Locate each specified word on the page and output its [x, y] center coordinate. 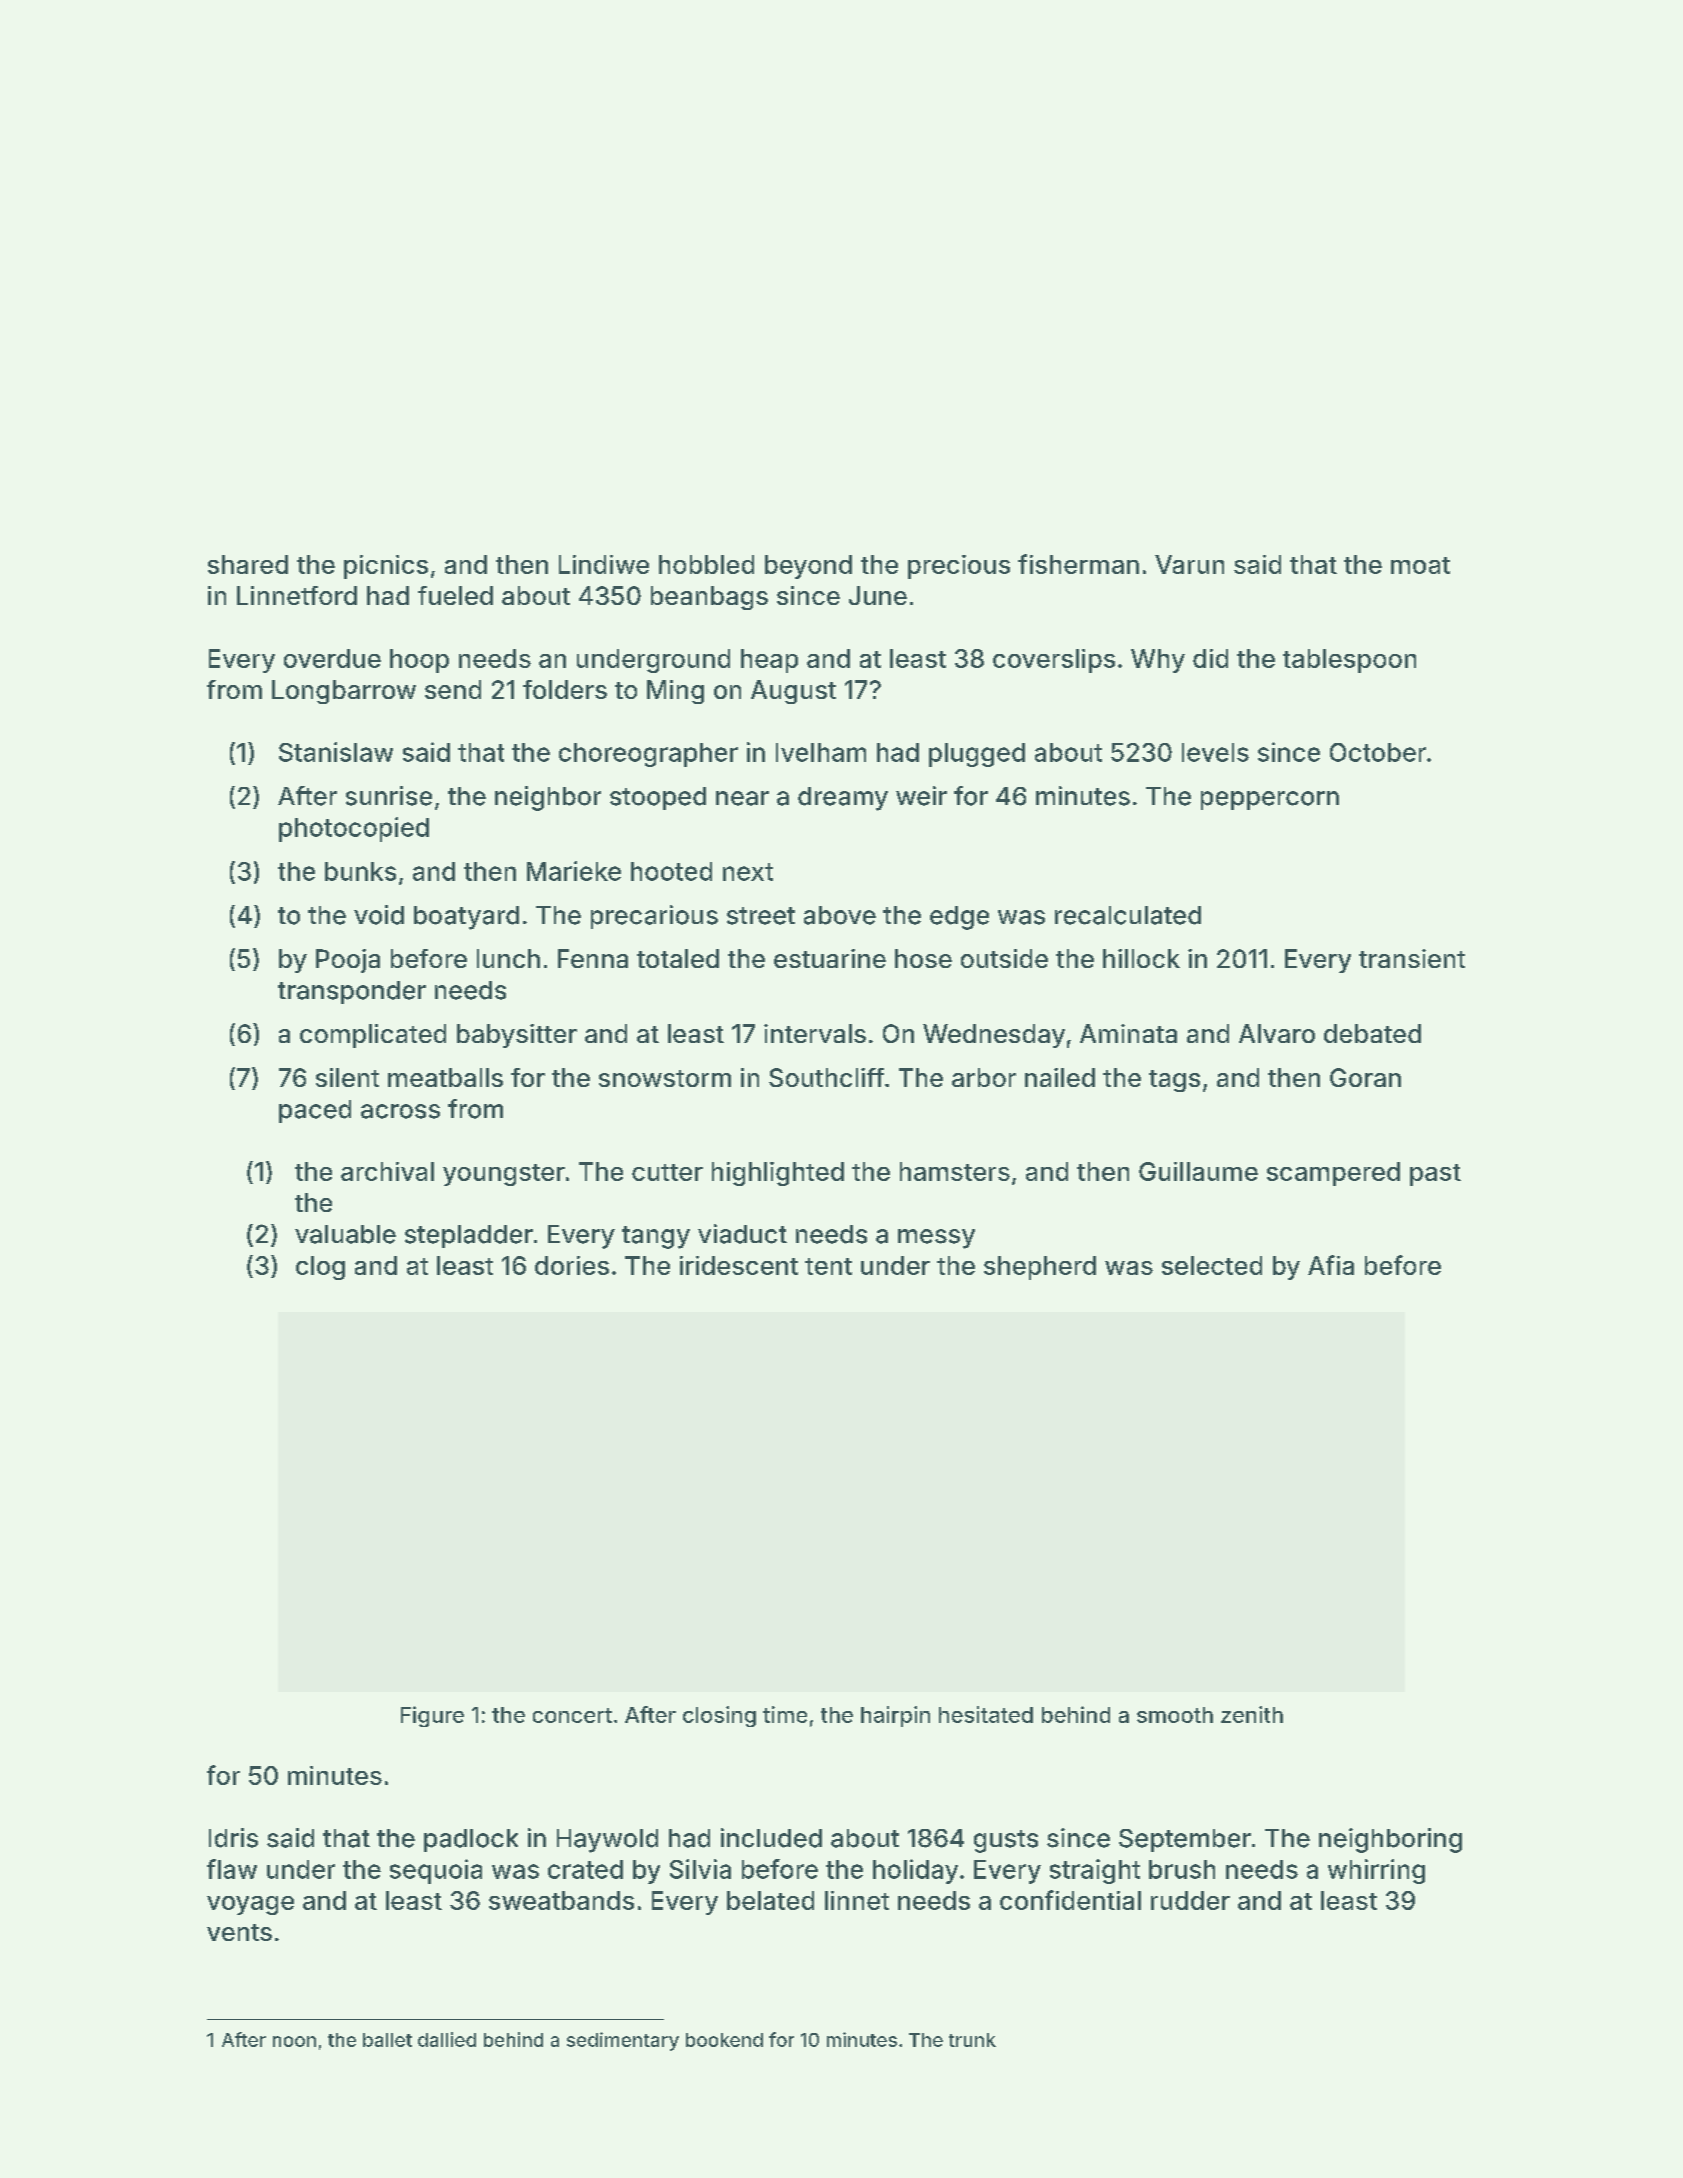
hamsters [955, 1171]
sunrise [389, 796]
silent [347, 1077]
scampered [1333, 1174]
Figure [432, 1716]
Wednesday [994, 1036]
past [1435, 1175]
